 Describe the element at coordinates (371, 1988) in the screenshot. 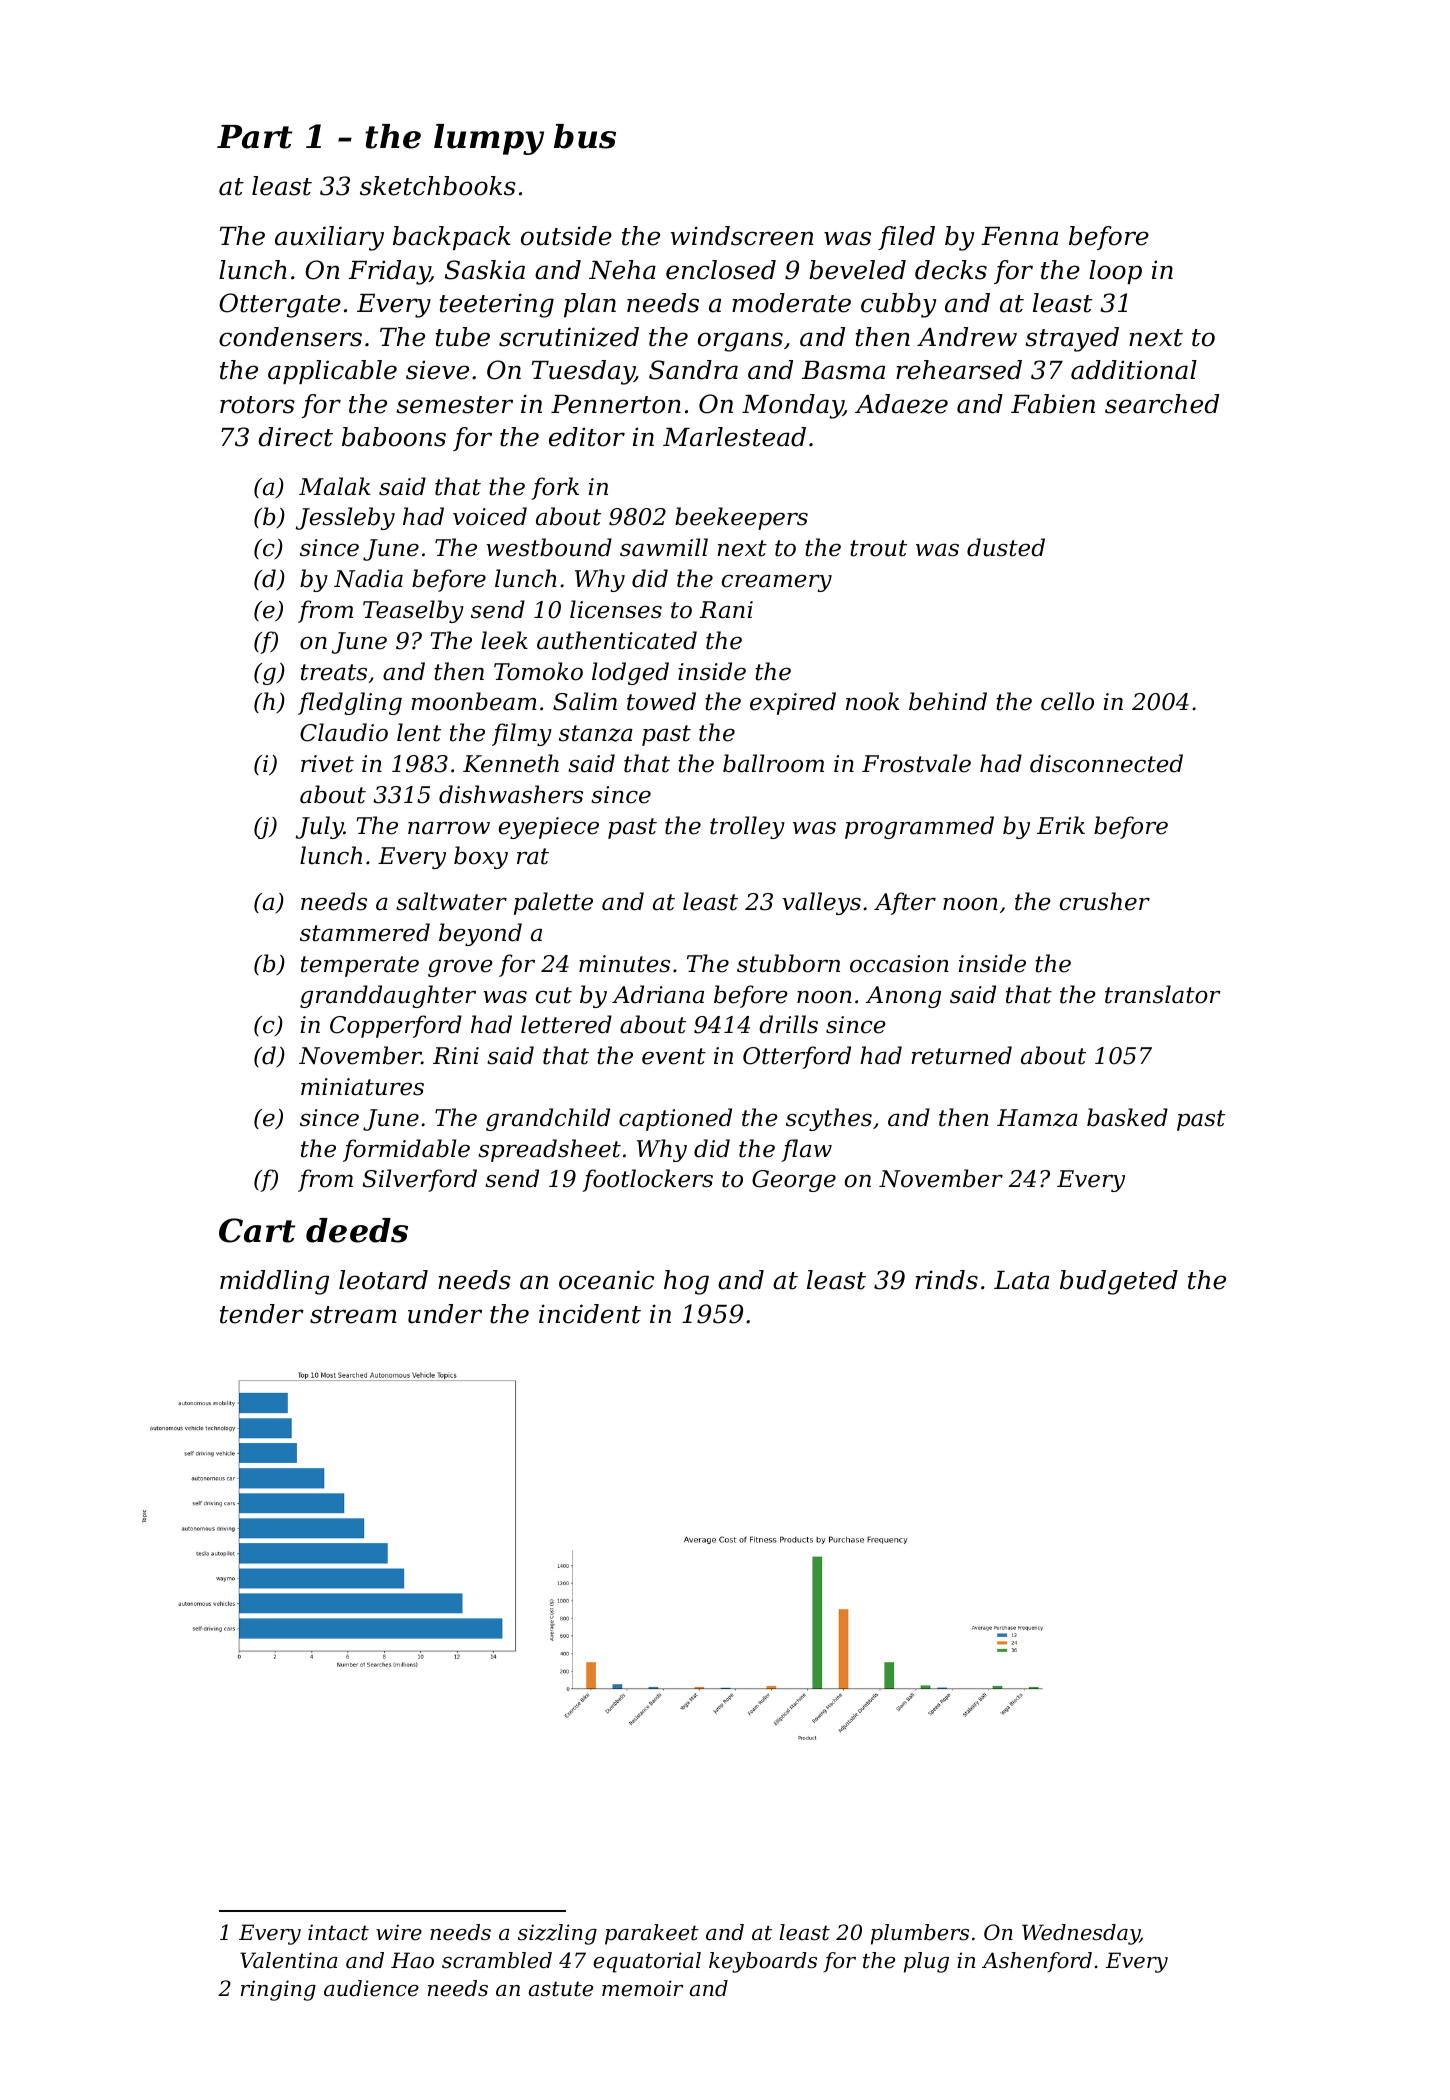

I see `audience` at that location.
